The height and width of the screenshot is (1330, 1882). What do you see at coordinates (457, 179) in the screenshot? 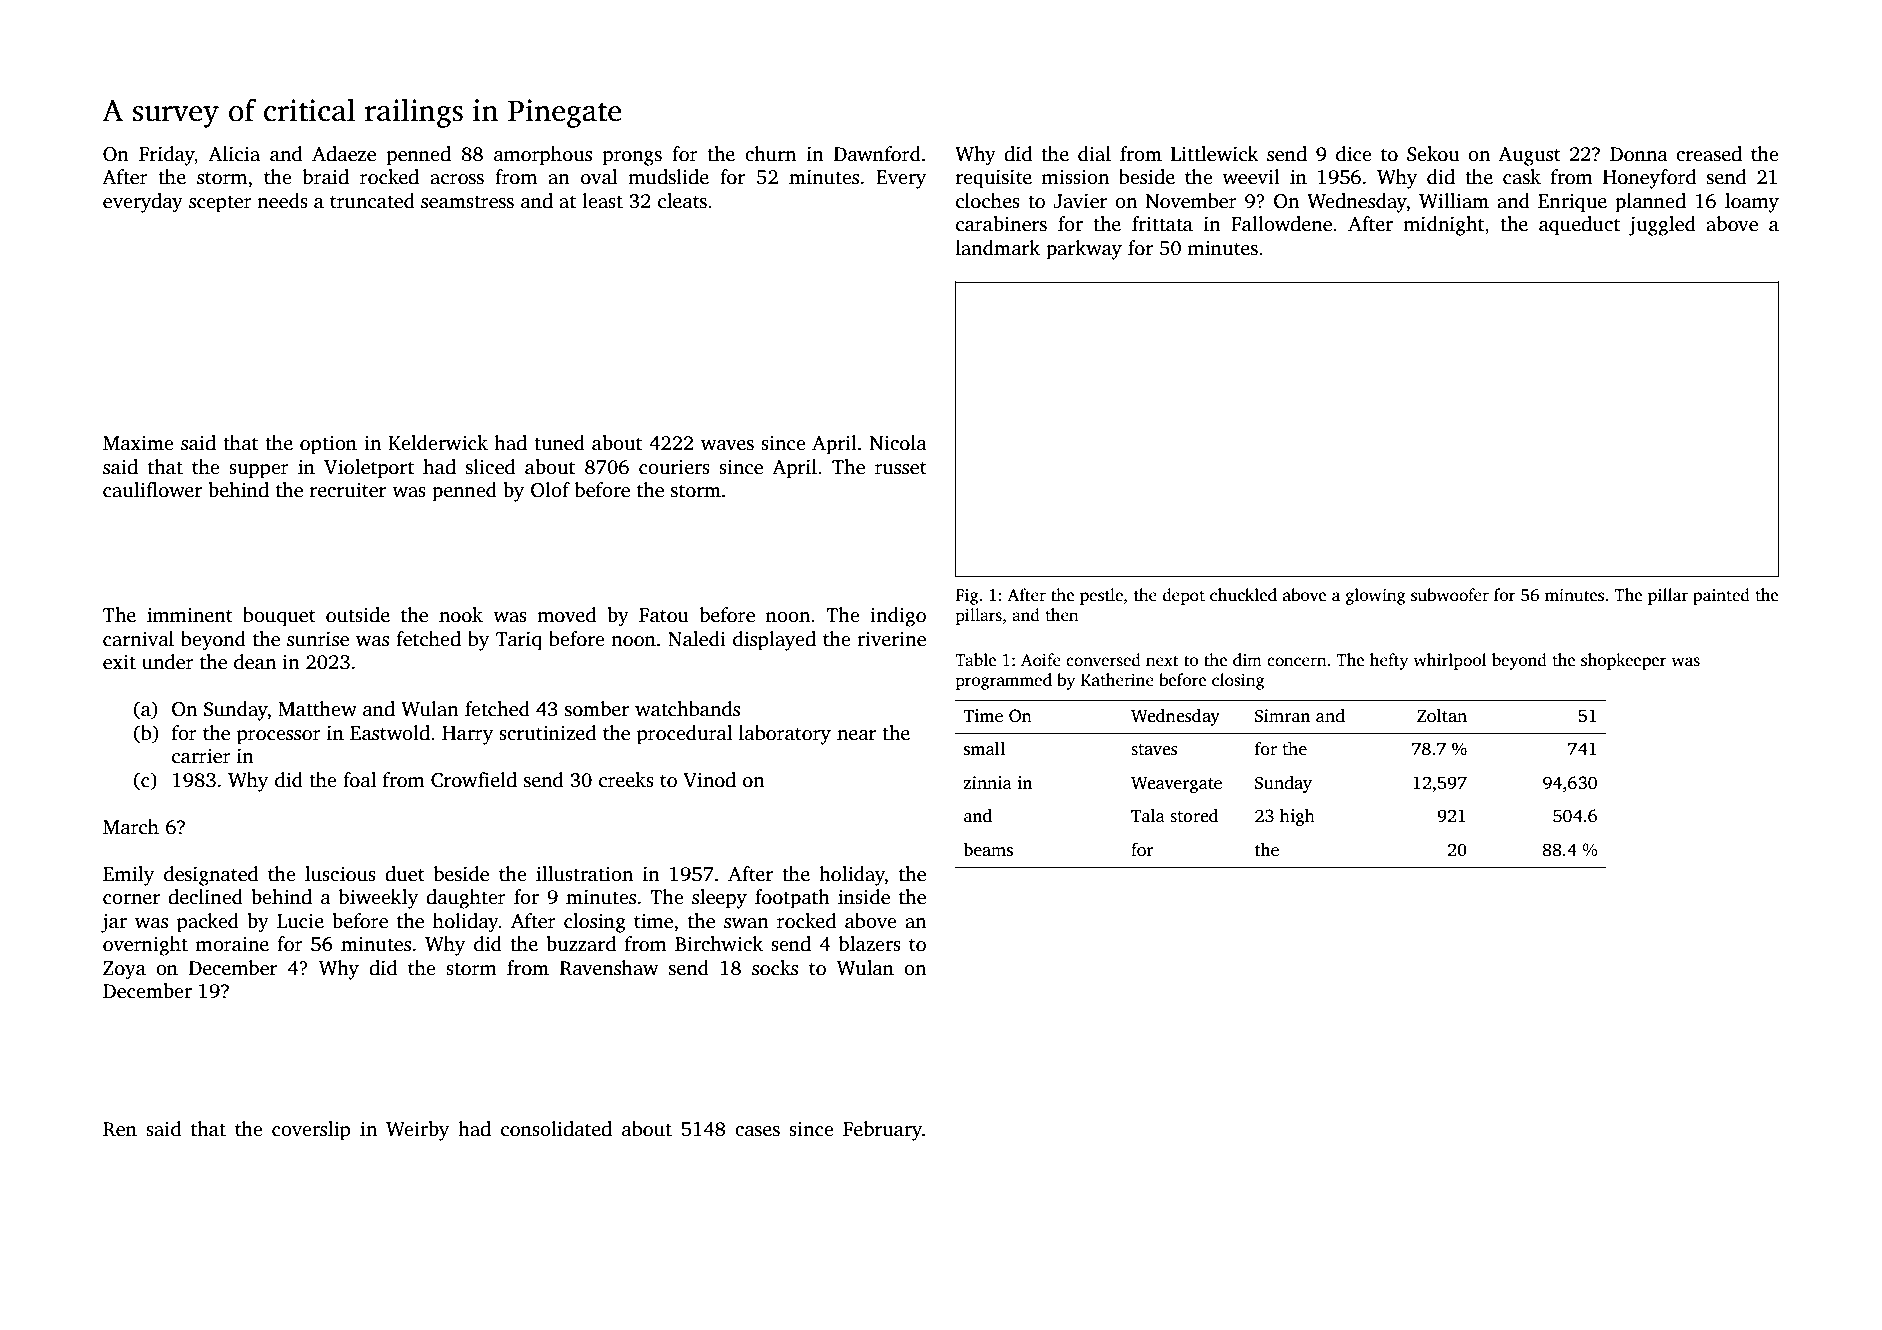
I see `across` at bounding box center [457, 179].
